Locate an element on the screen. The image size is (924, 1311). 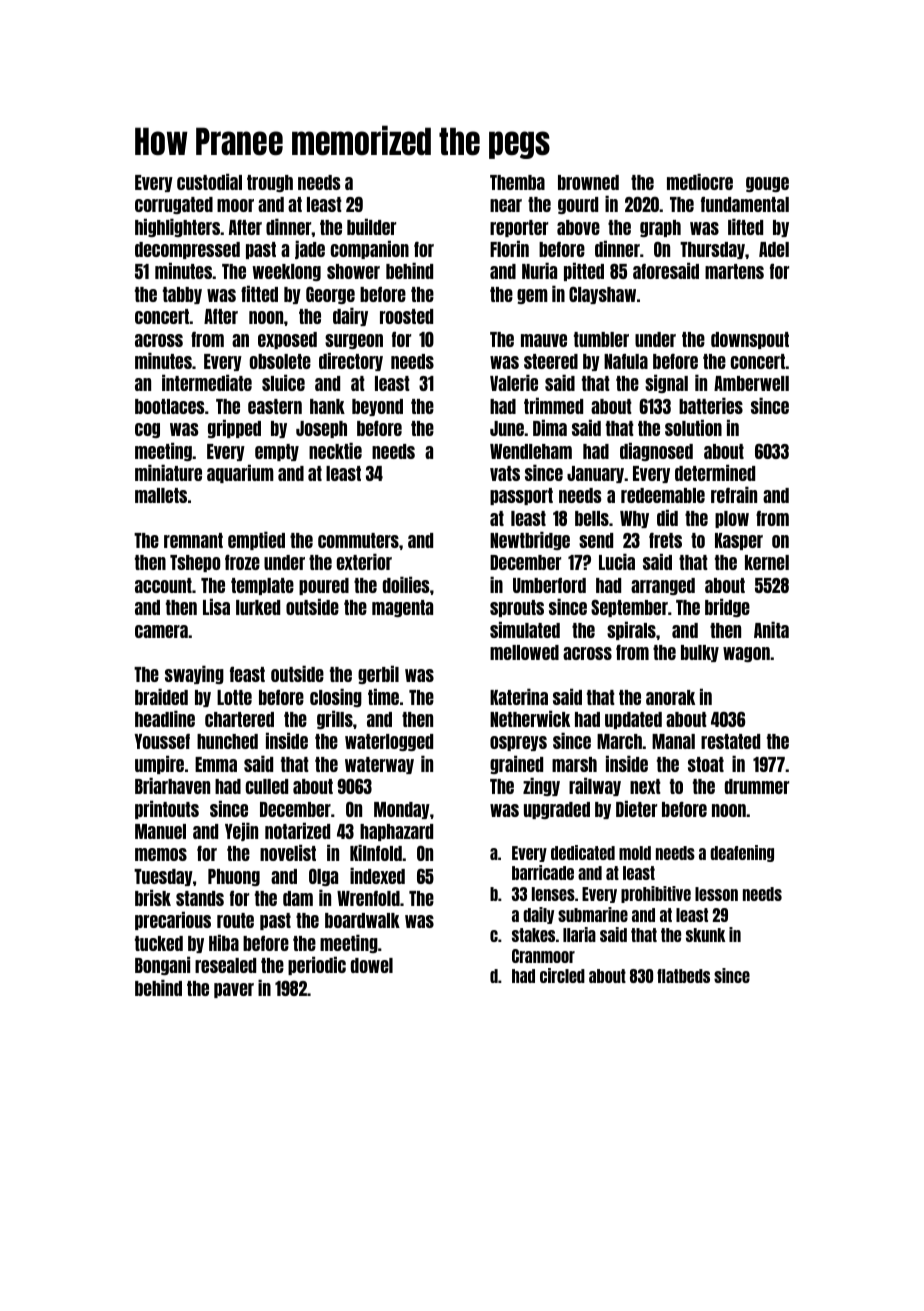
cog is located at coordinates (147, 430).
